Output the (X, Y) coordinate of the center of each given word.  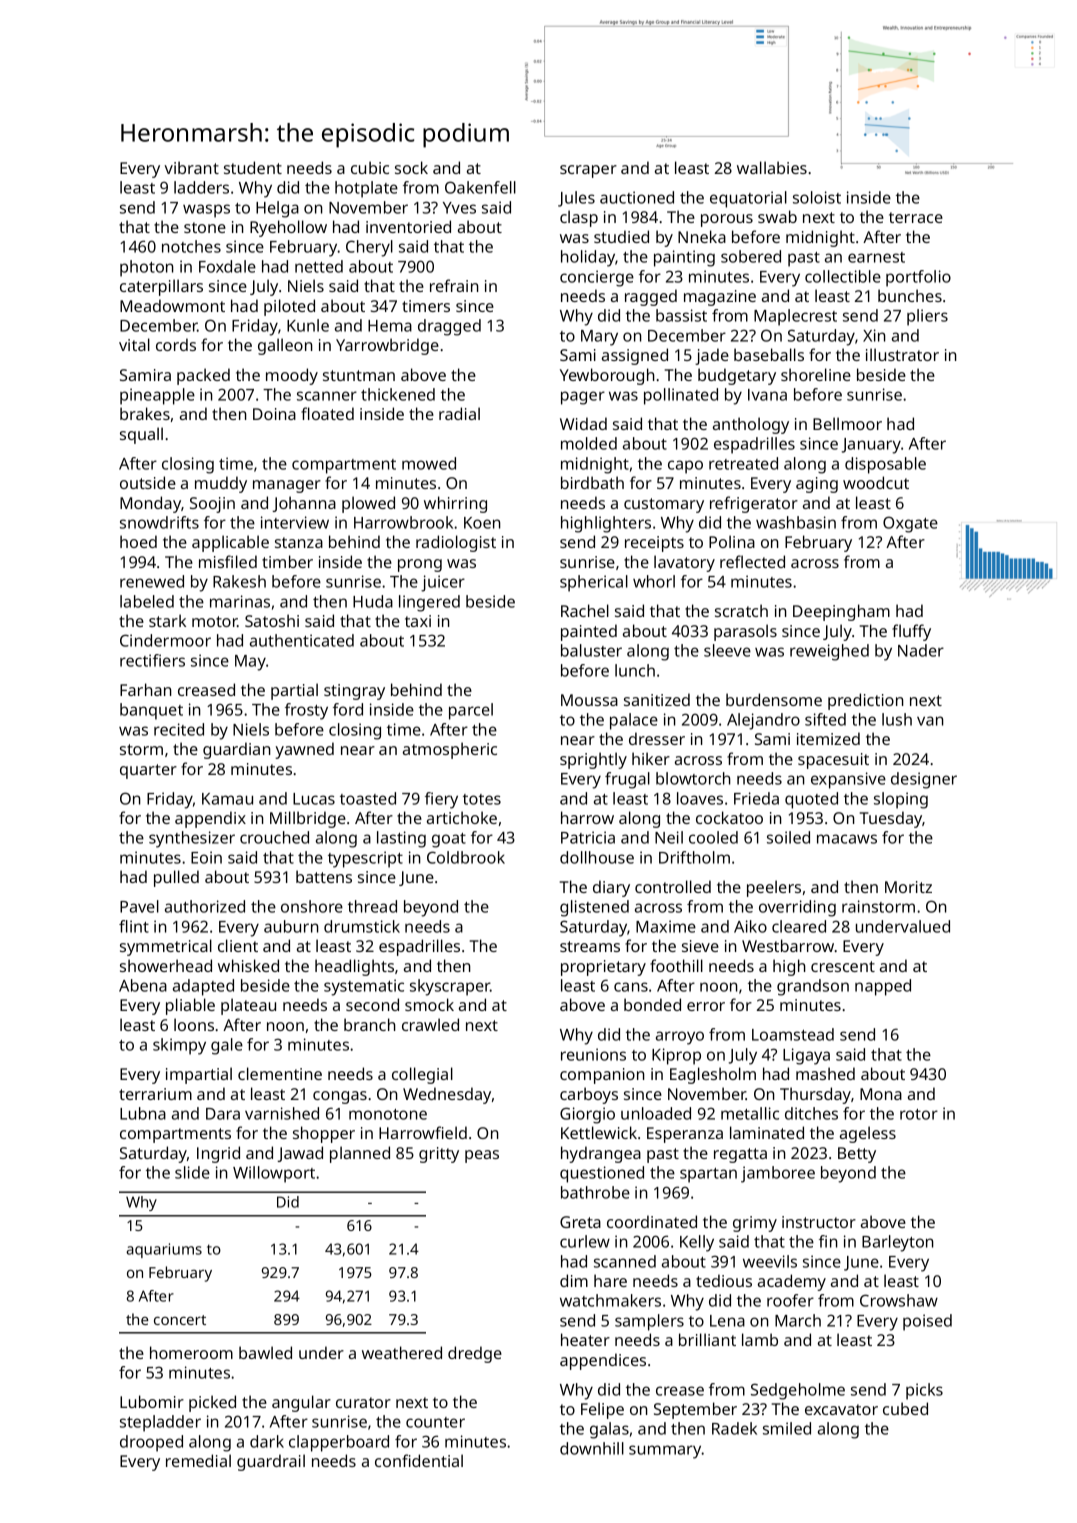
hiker (651, 758)
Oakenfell (480, 187)
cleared (799, 926)
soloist (817, 197)
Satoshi (272, 620)
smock (429, 1004)
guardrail (271, 1462)
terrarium (155, 1094)
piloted (289, 307)
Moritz (908, 887)
